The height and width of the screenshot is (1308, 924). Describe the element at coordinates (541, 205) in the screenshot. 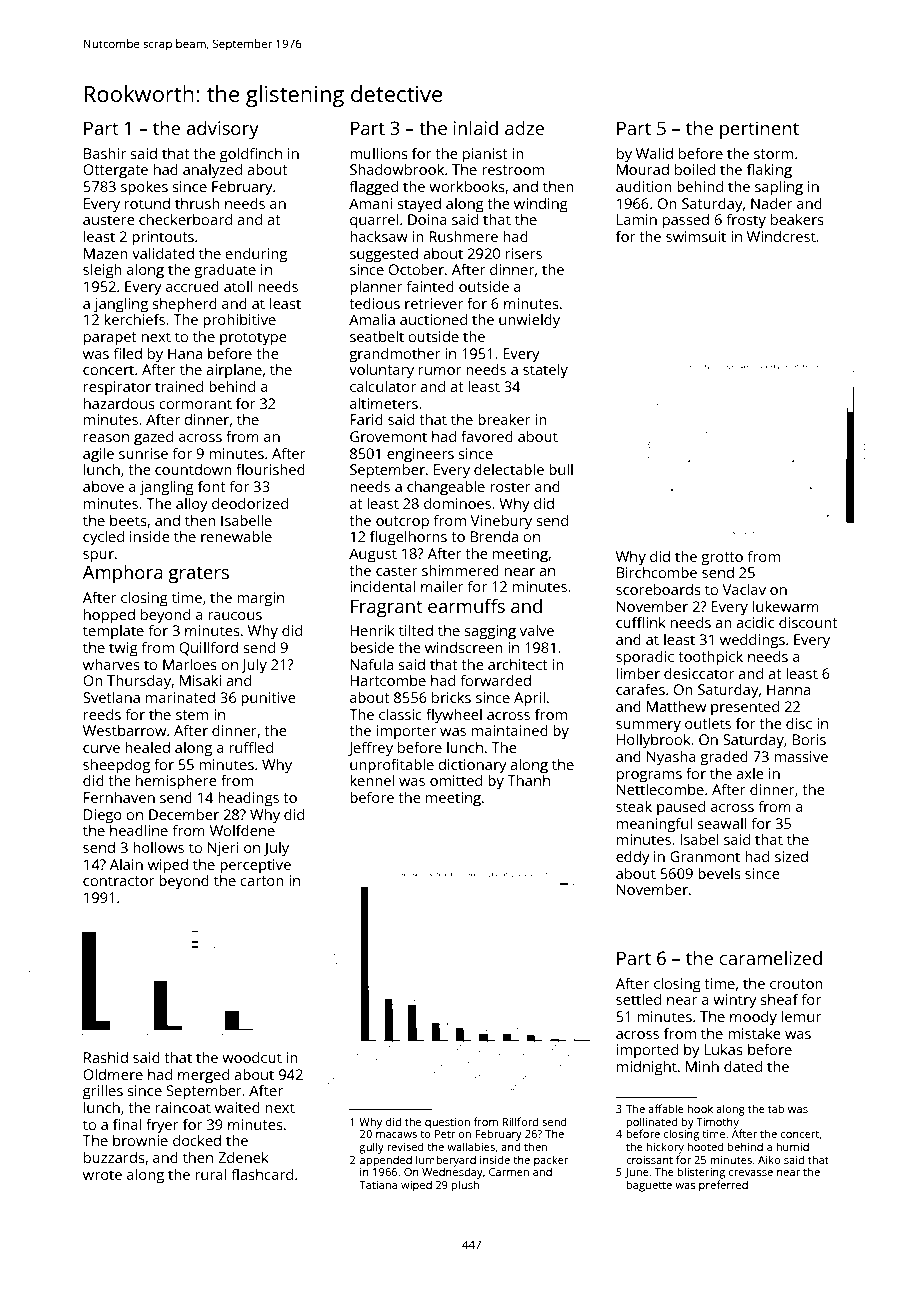

I see `winding` at that location.
